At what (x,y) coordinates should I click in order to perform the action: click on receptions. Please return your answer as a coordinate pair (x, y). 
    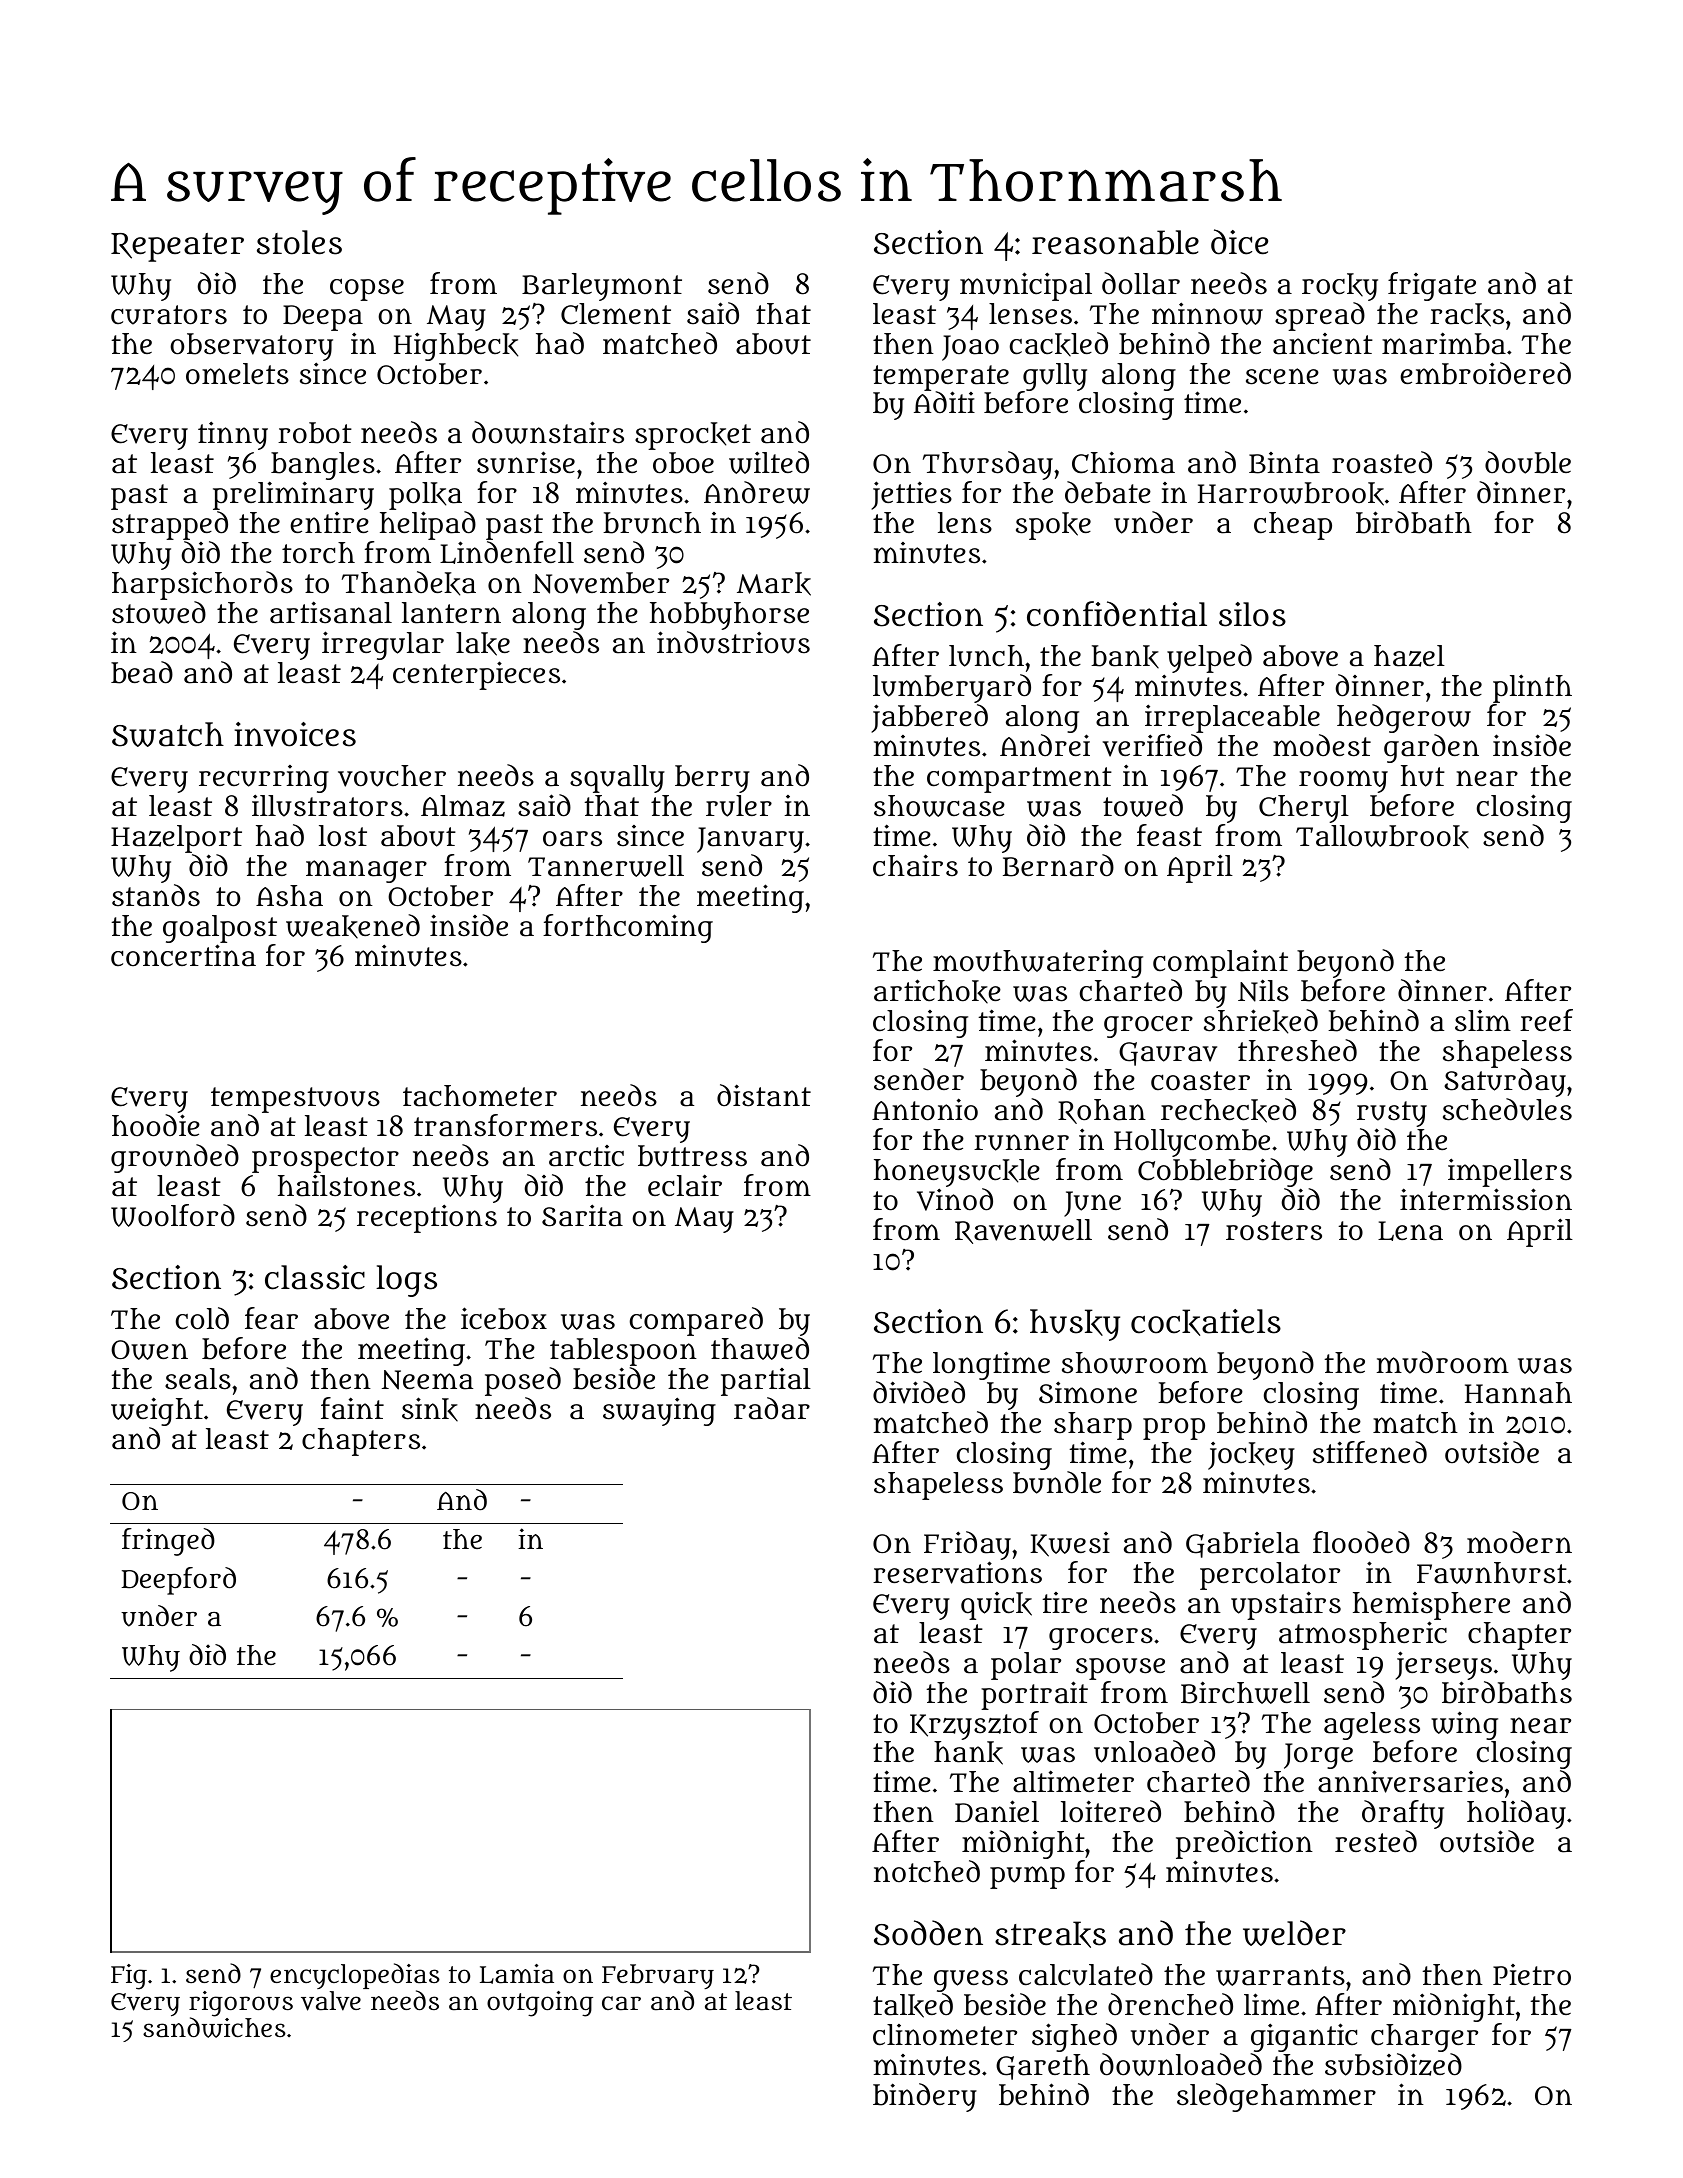
    Looking at the image, I should click on (427, 1218).
